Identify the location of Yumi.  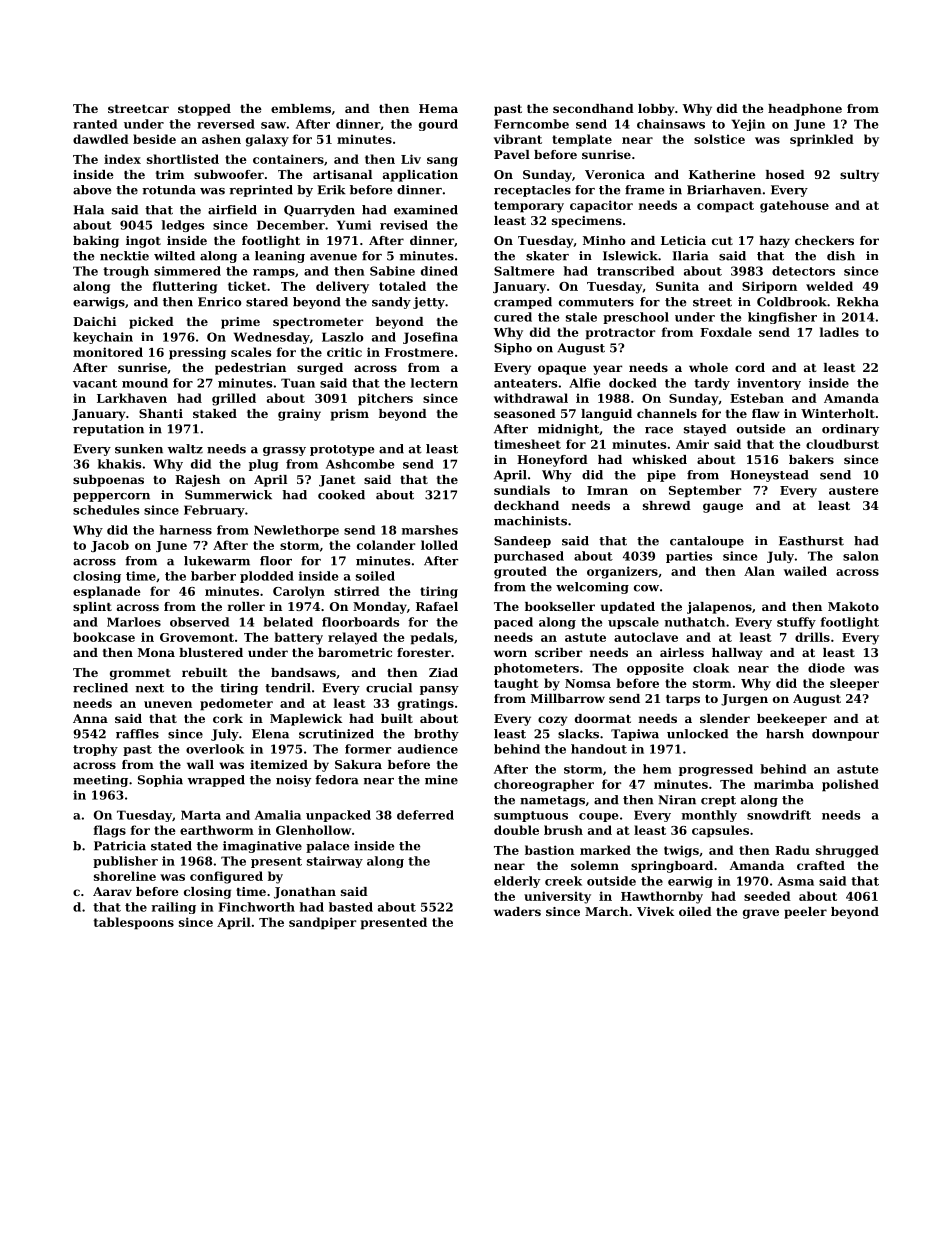
(354, 225).
